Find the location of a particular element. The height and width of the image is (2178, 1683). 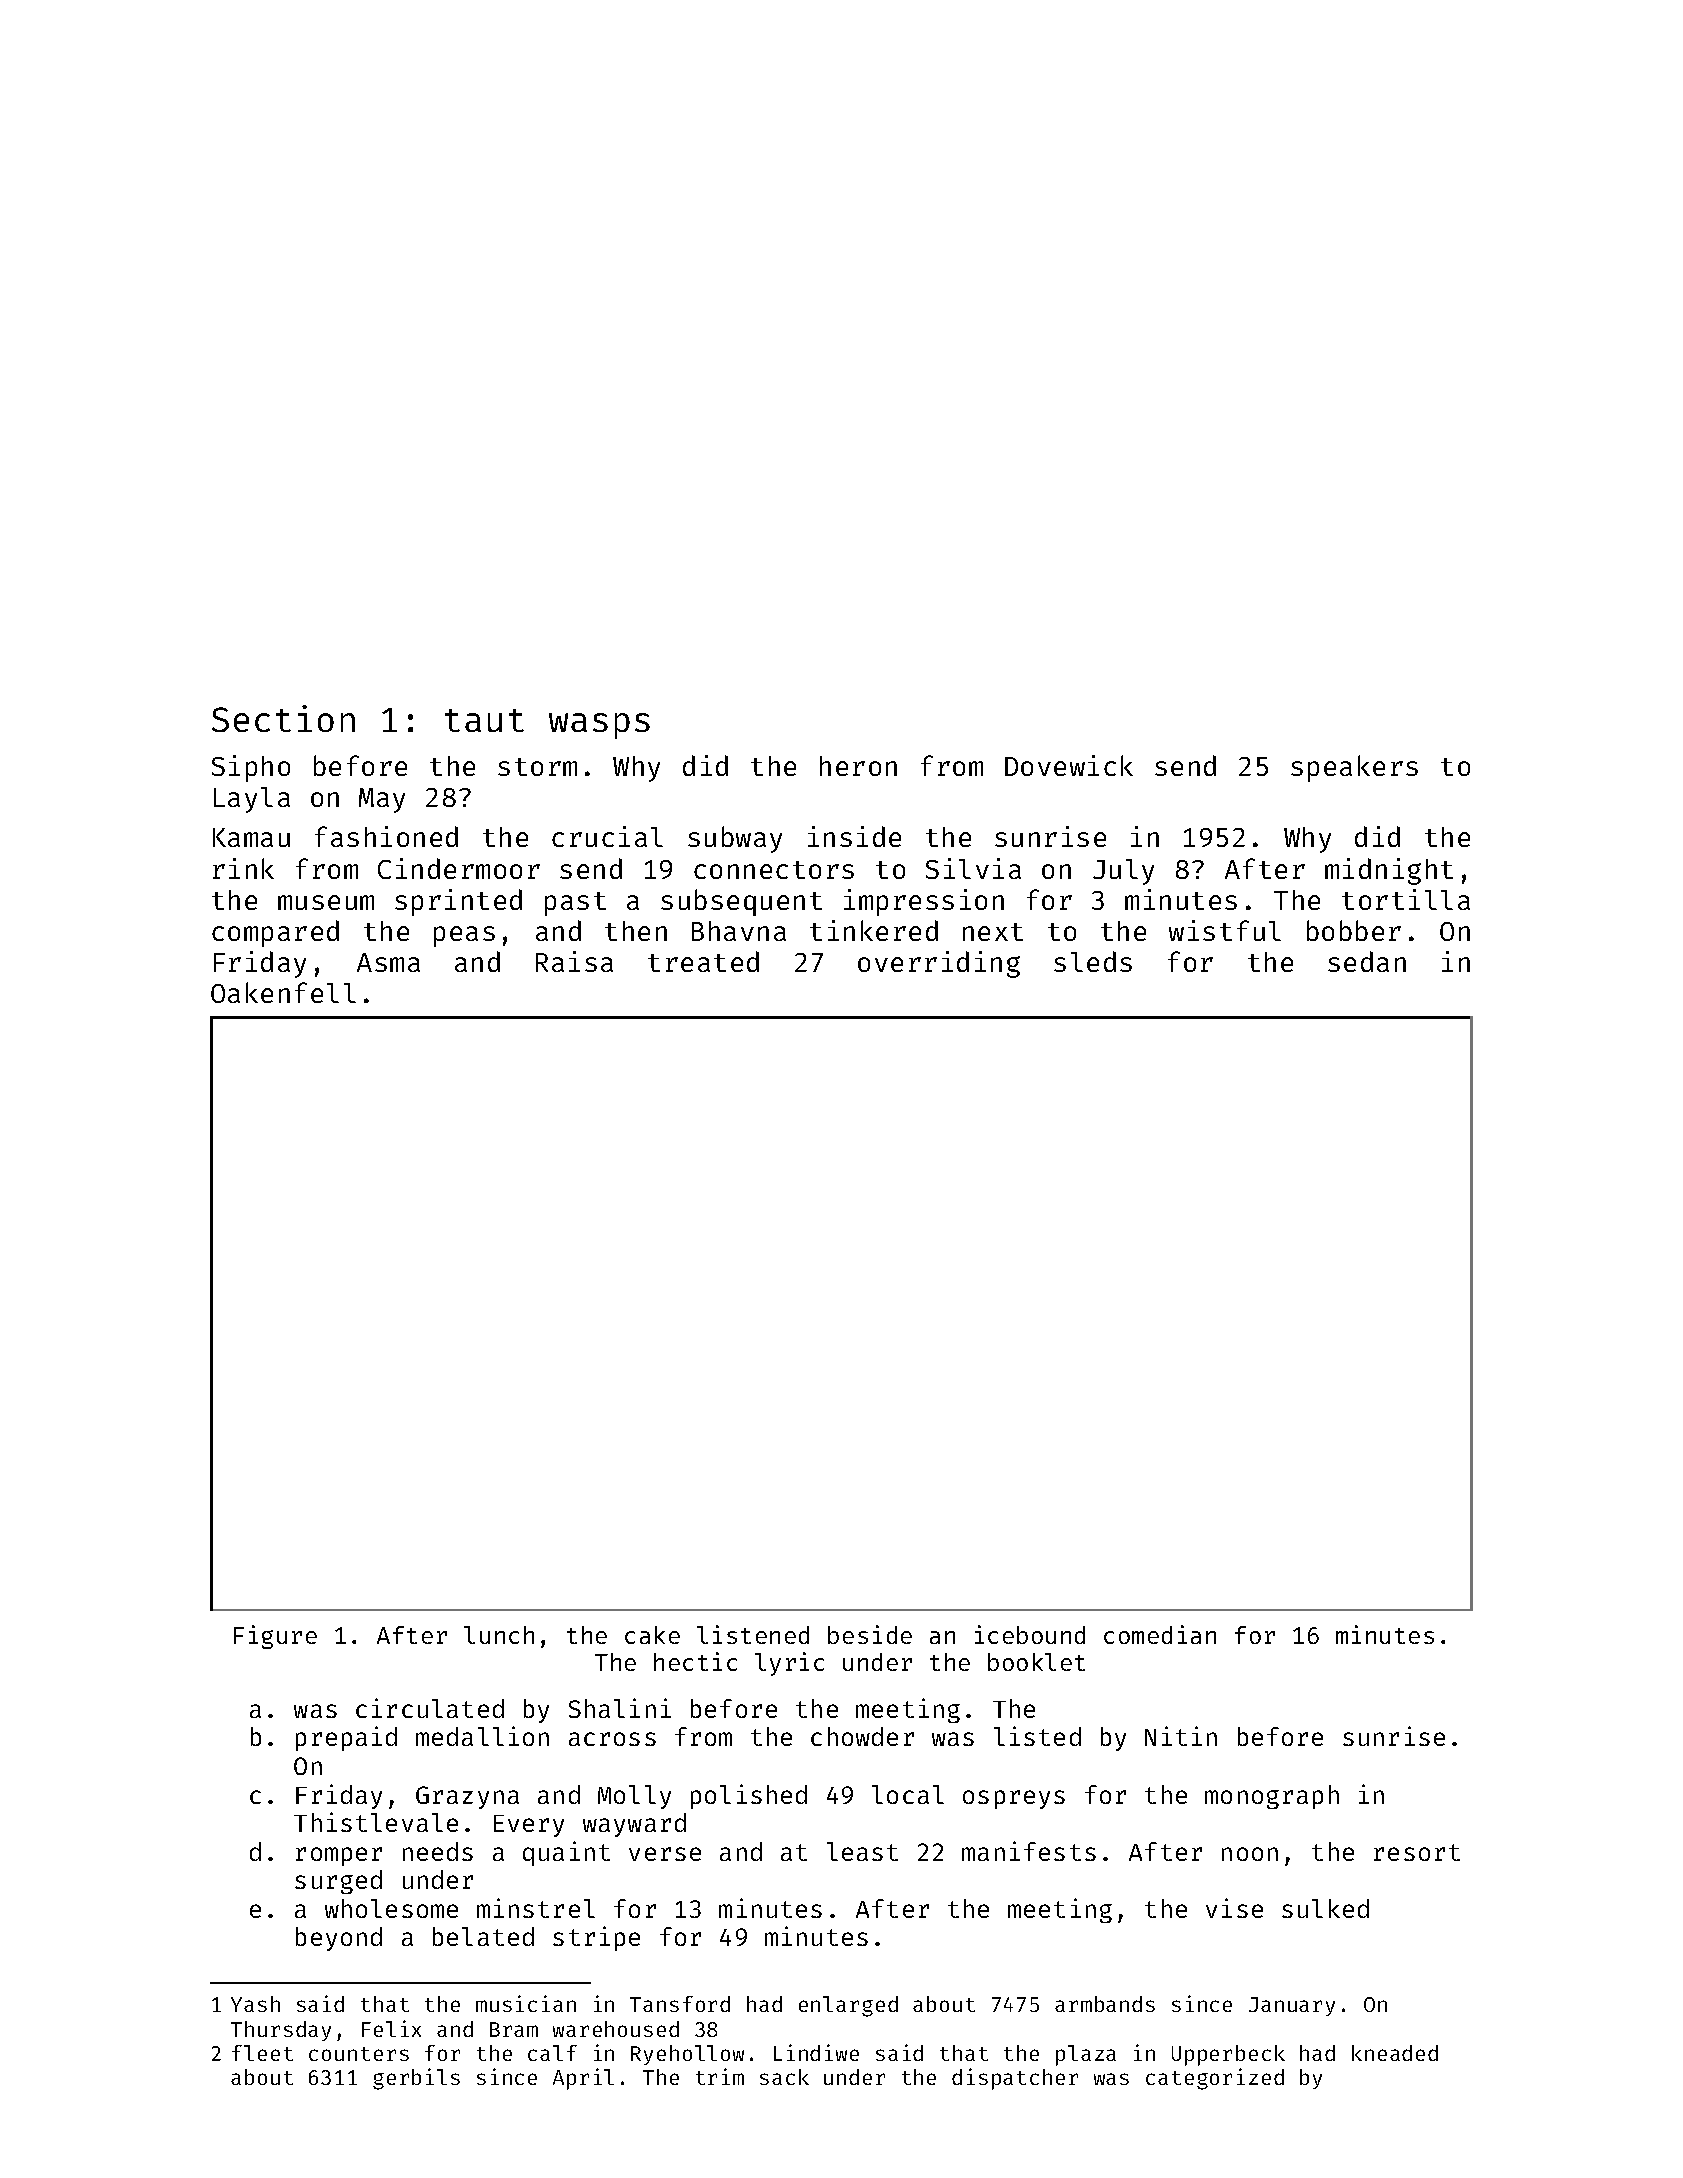

medallion is located at coordinates (482, 1736).
